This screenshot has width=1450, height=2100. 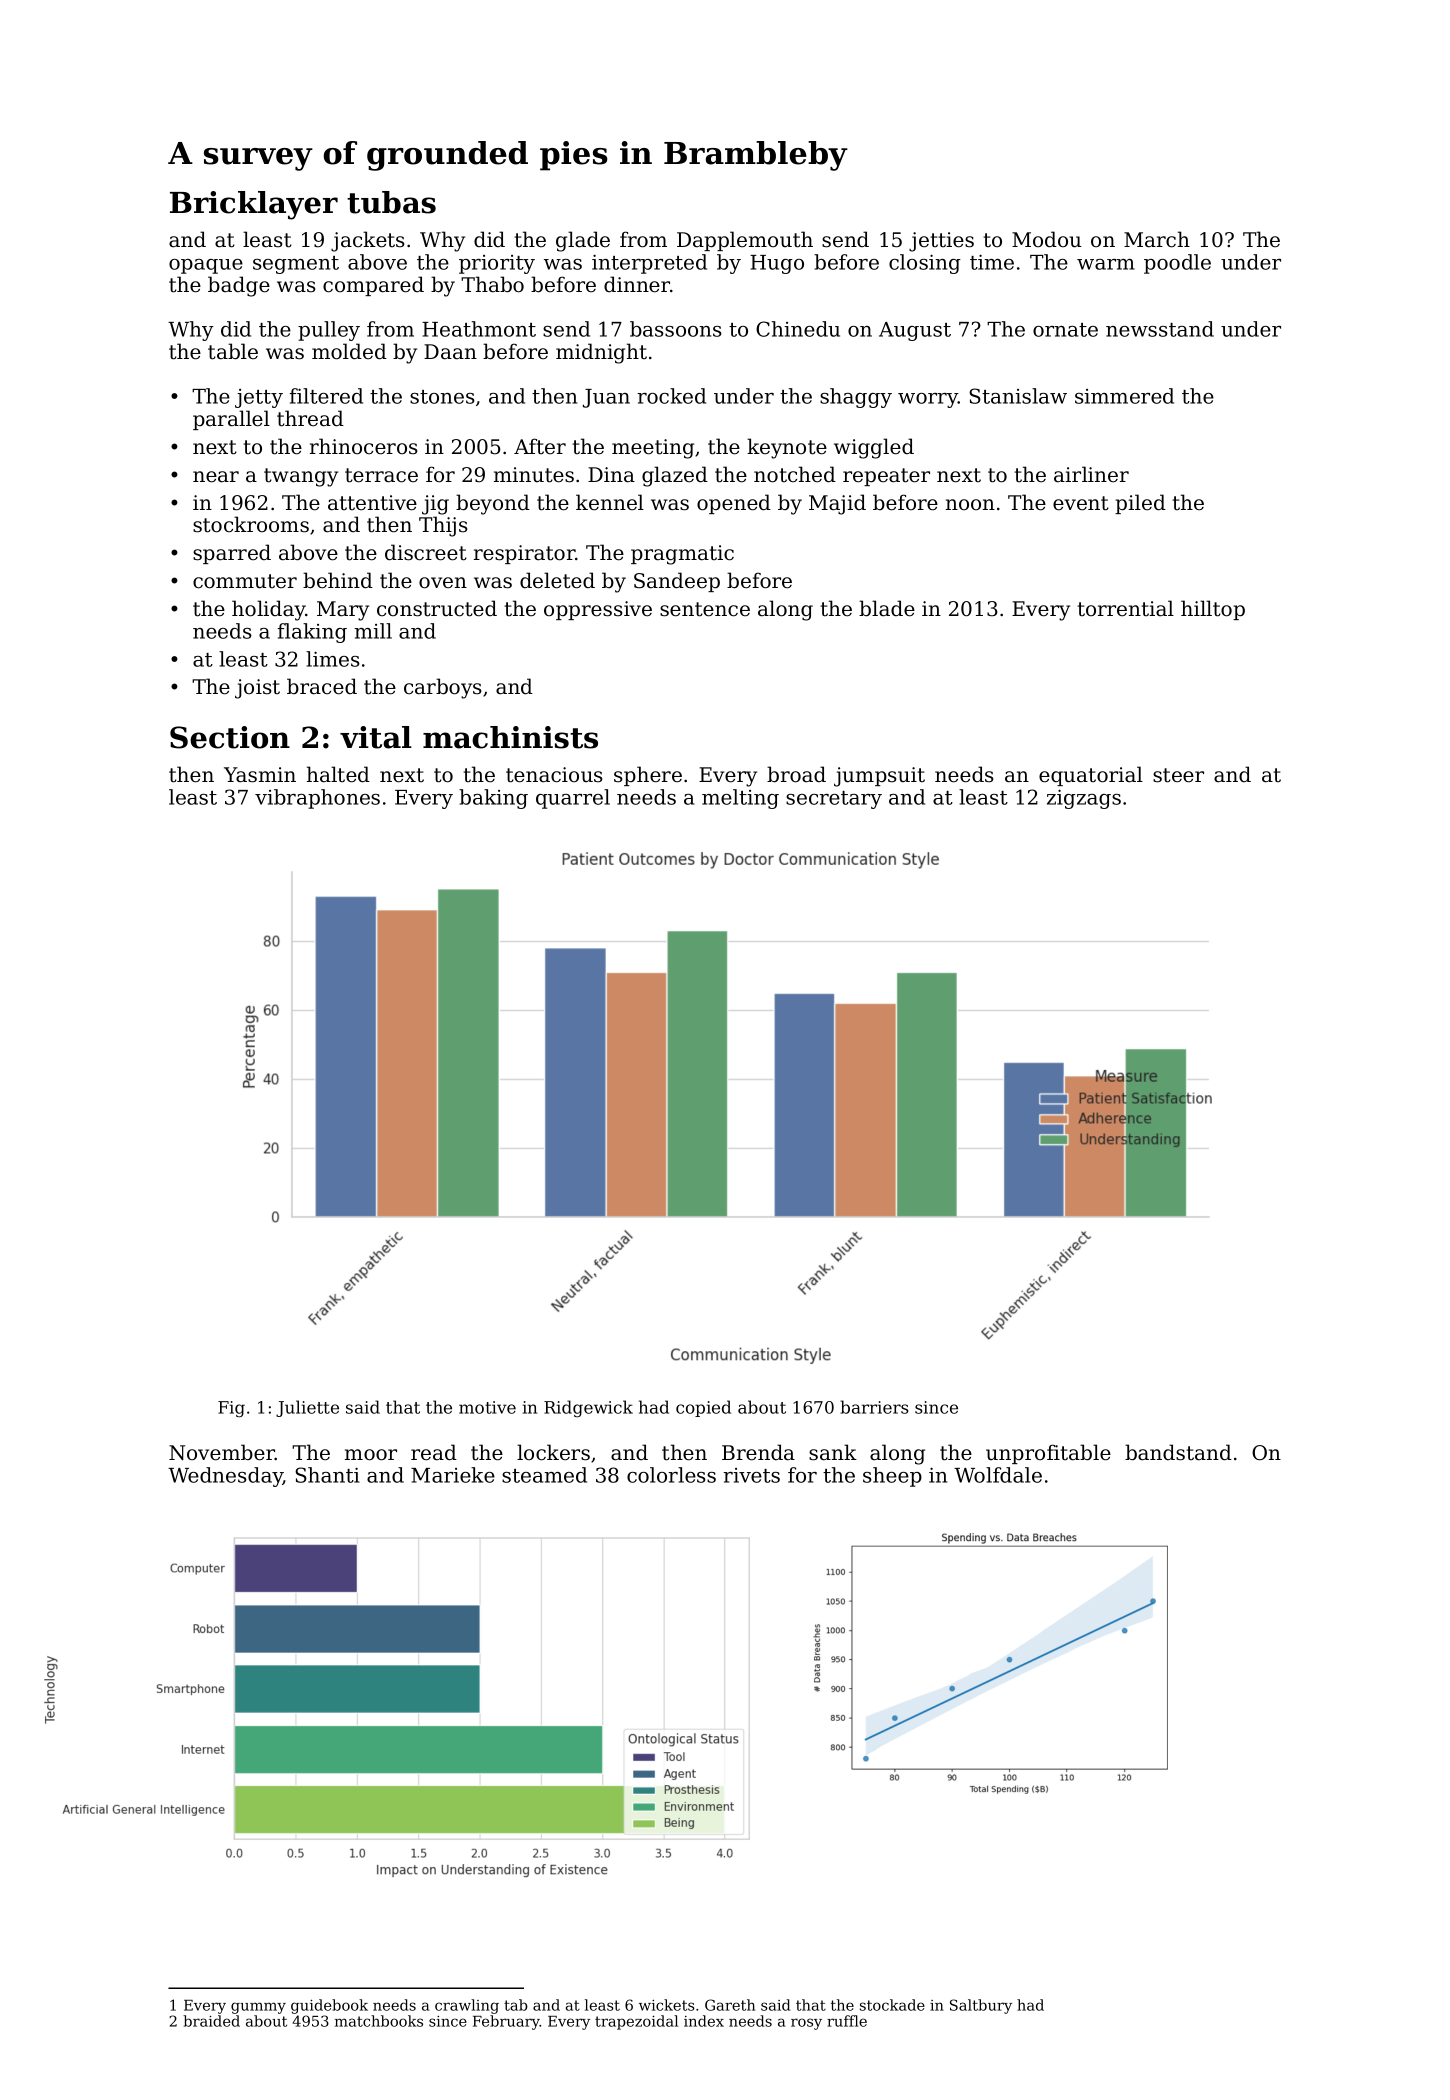 What do you see at coordinates (745, 241) in the screenshot?
I see `Dapplemouth` at bounding box center [745, 241].
